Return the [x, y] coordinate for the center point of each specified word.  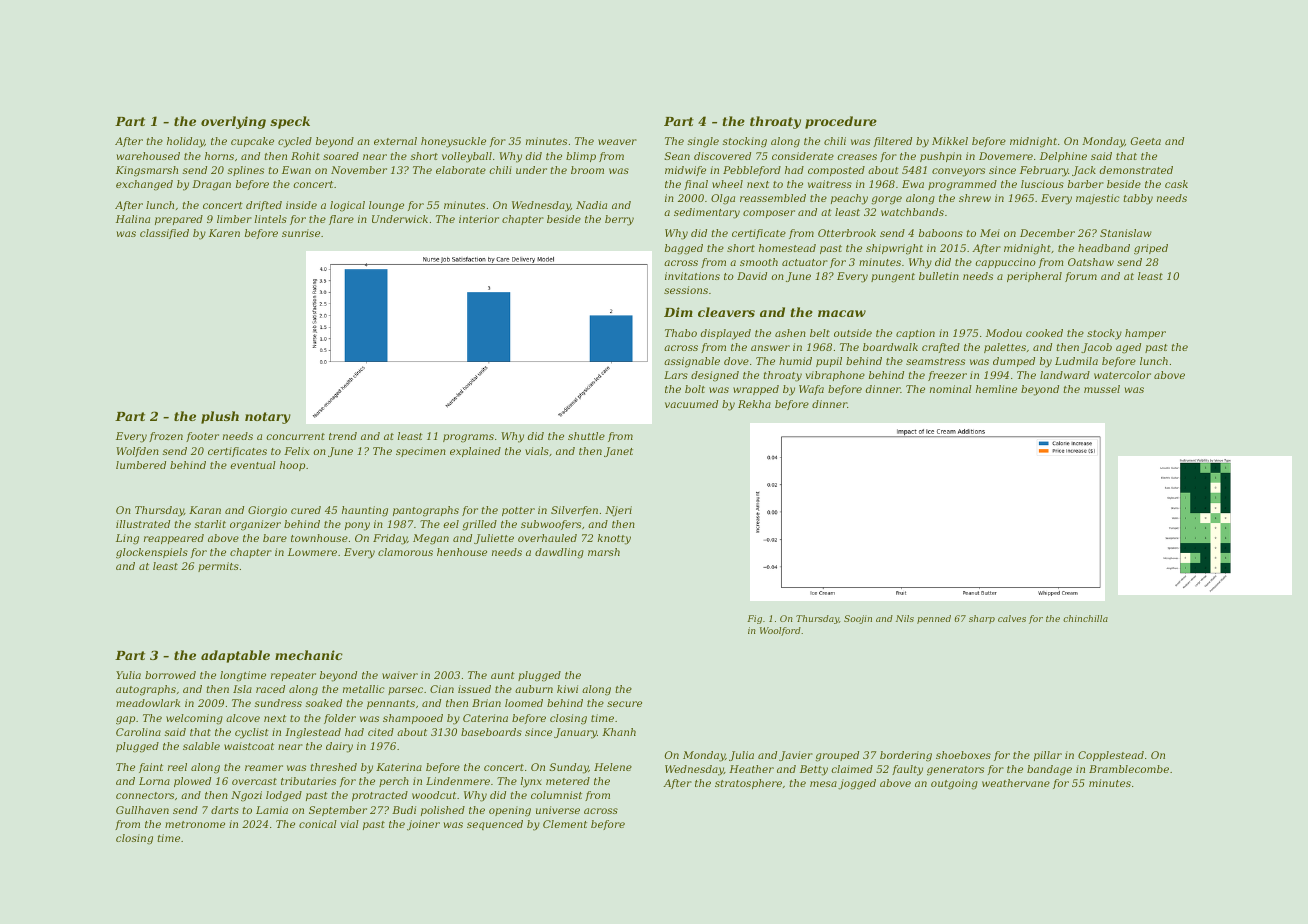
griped [1151, 249]
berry [619, 220]
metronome [195, 824]
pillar [1048, 756]
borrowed [170, 675]
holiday [186, 142]
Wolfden [137, 452]
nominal [951, 389]
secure [624, 704]
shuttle [586, 436]
